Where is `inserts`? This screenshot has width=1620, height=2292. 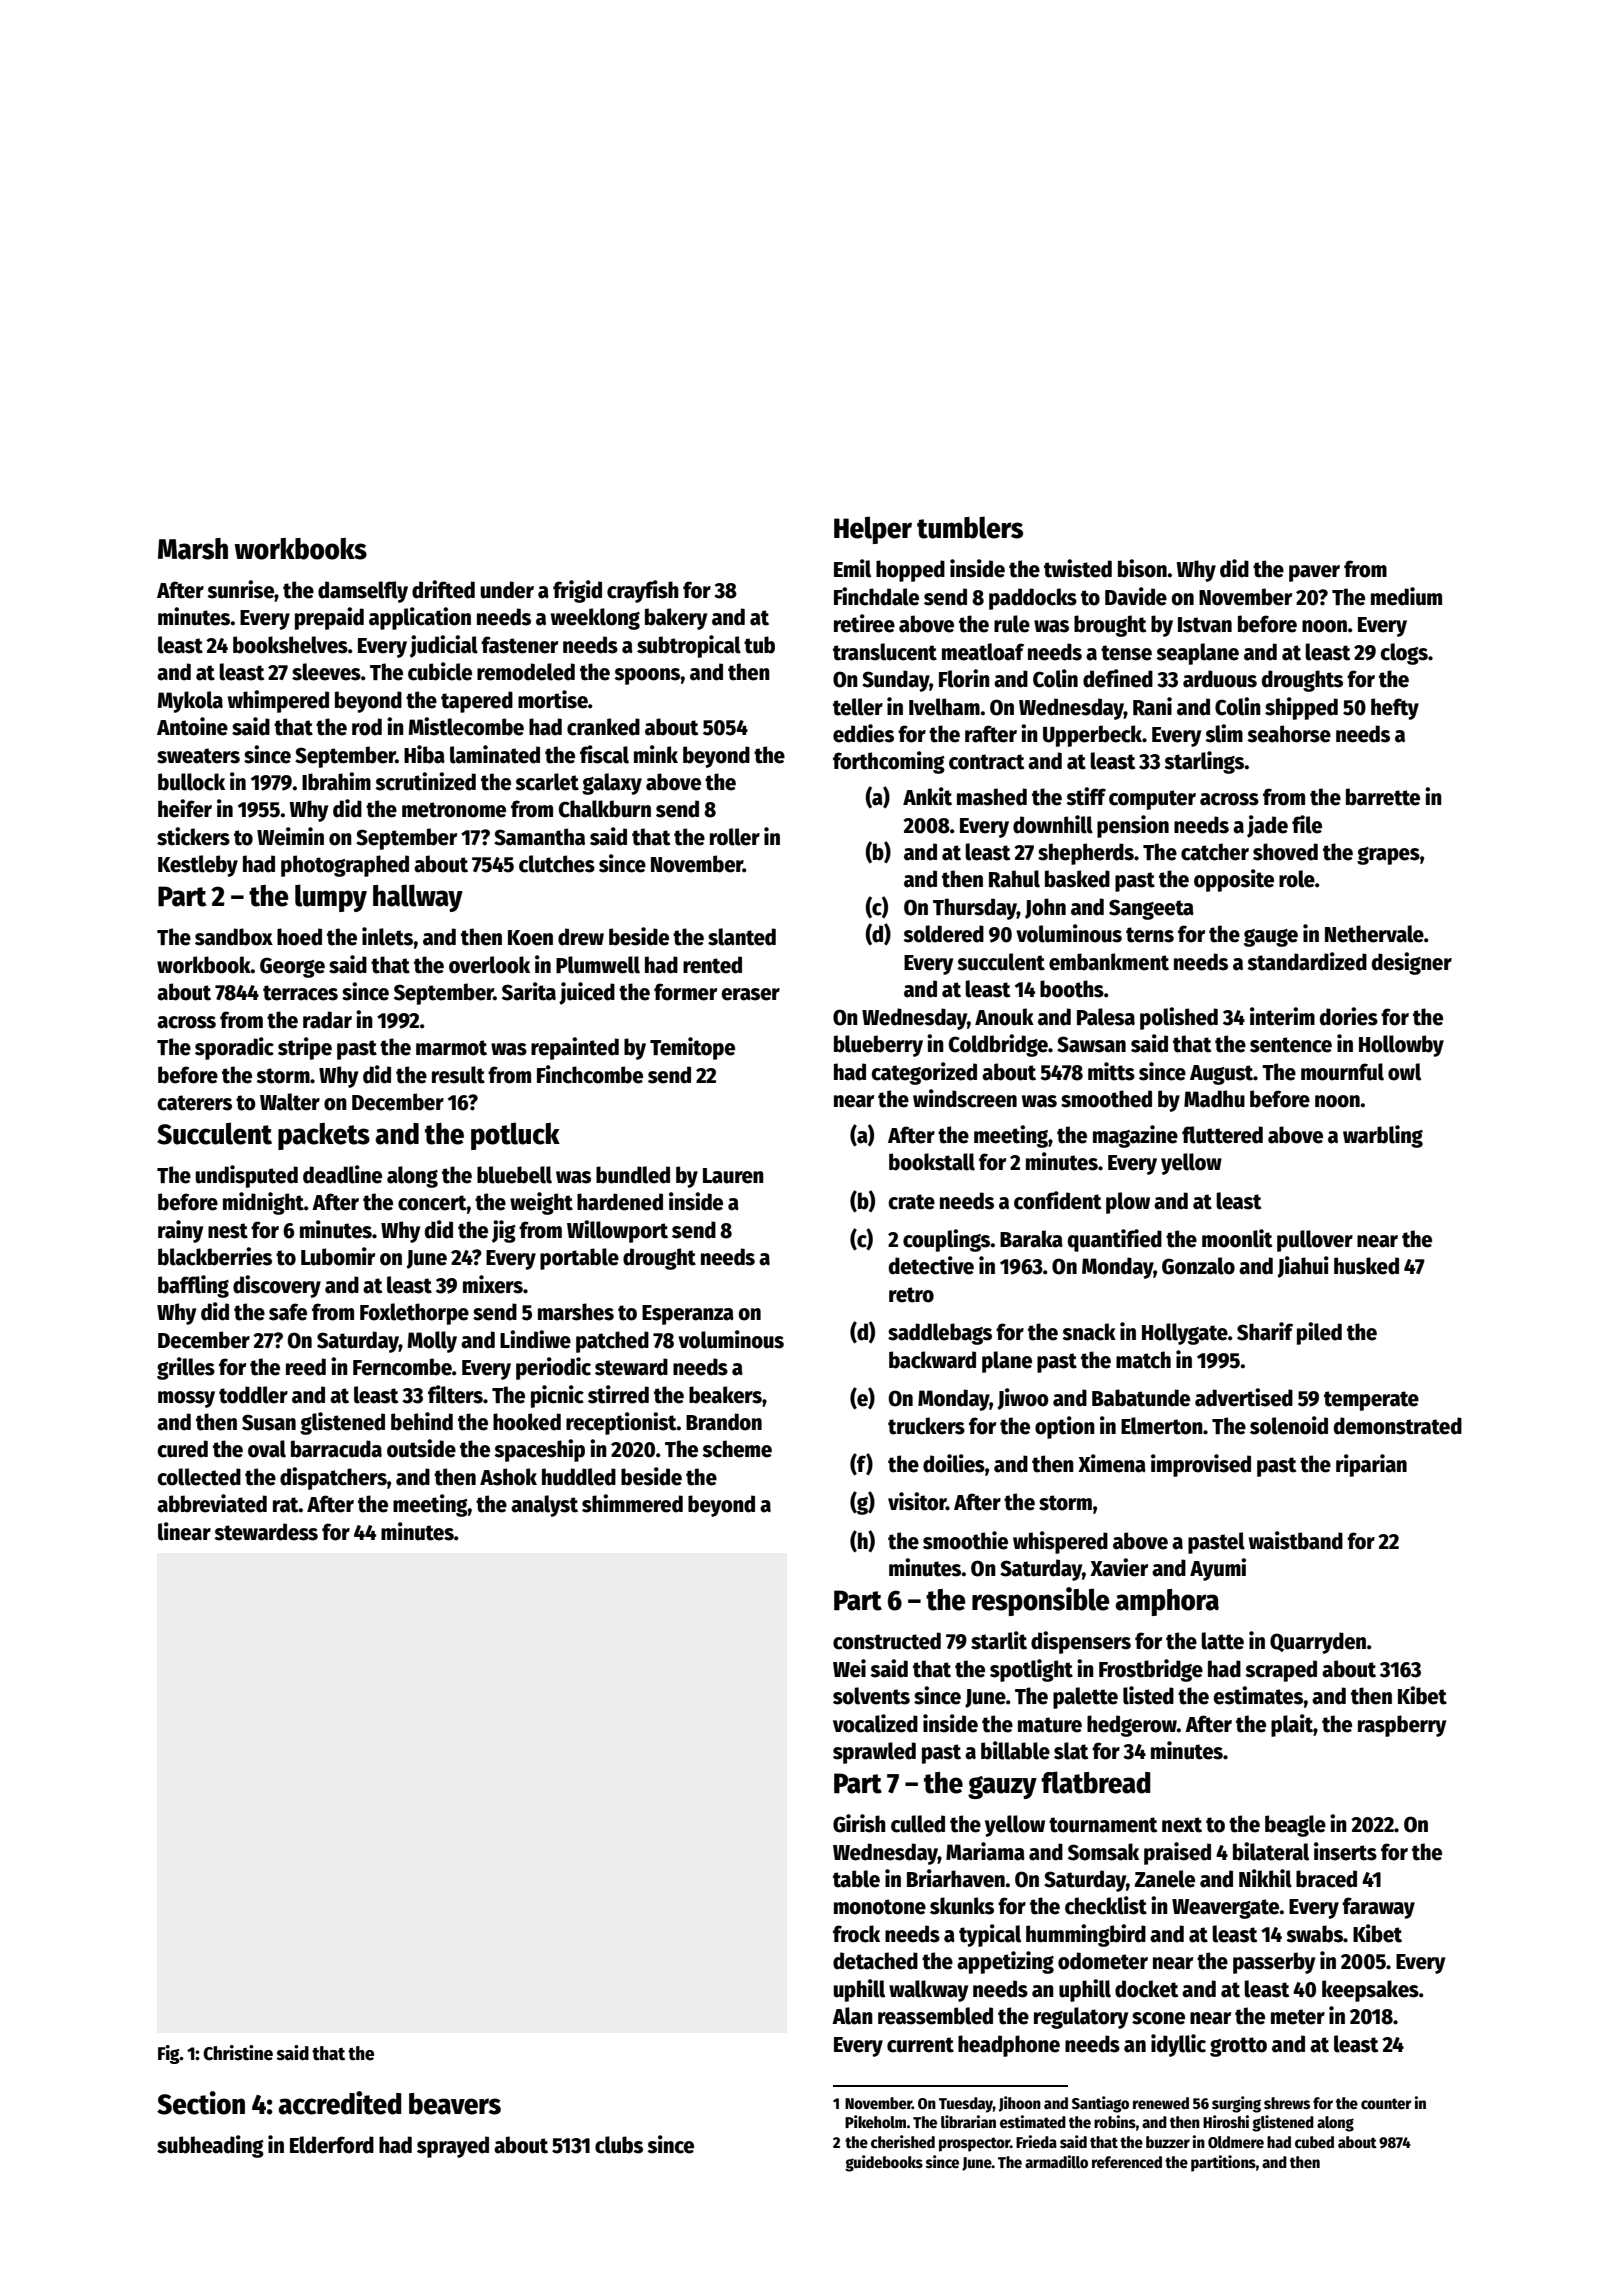
inserts is located at coordinates (1345, 1851).
